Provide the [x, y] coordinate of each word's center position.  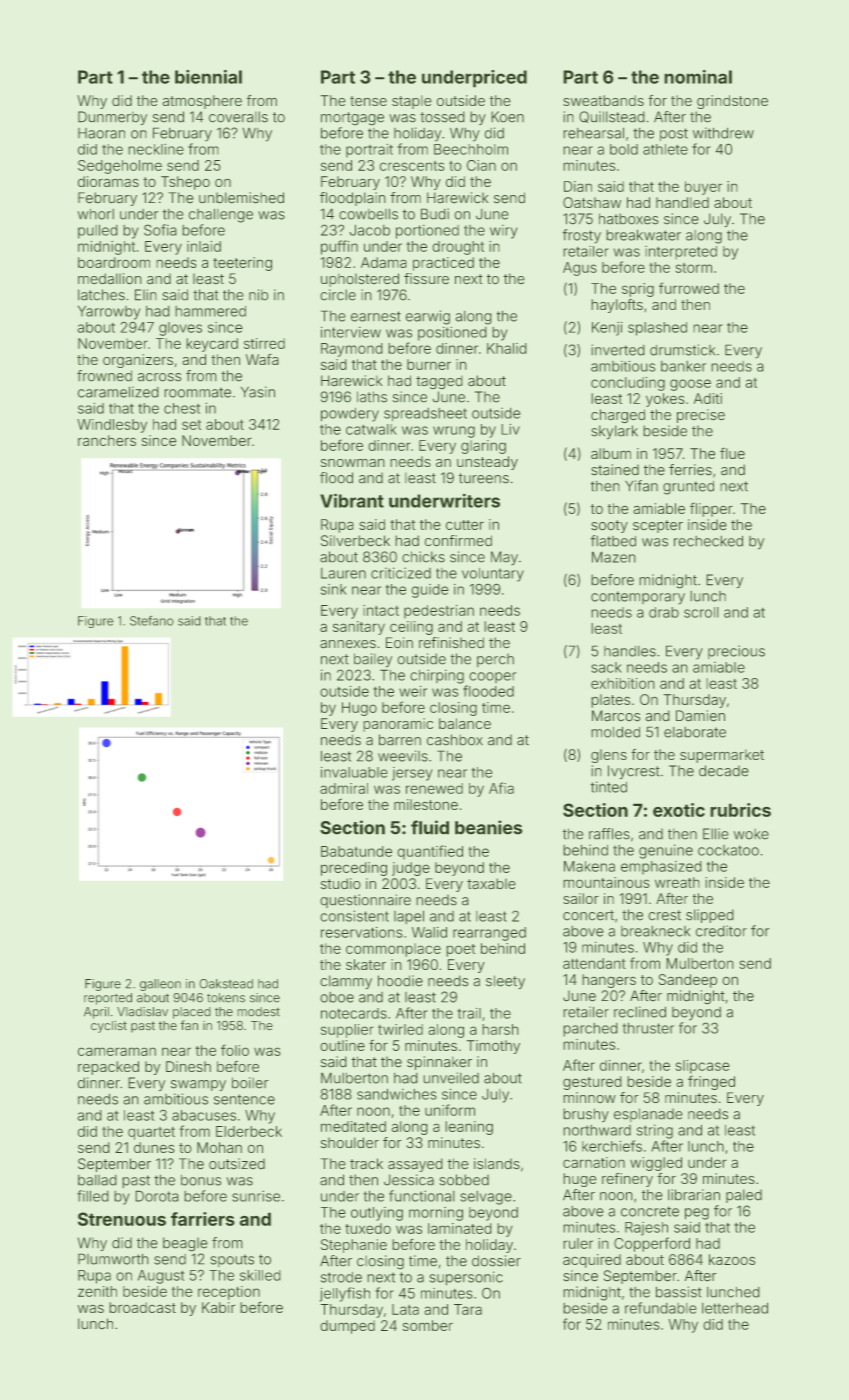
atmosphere [202, 102]
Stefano [151, 621]
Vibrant [352, 501]
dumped [348, 1327]
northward [597, 1130]
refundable [660, 1308]
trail [469, 1013]
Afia [501, 788]
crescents [412, 166]
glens [609, 756]
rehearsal [594, 133]
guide [430, 591]
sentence [244, 1099]
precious [736, 652]
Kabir [218, 1307]
